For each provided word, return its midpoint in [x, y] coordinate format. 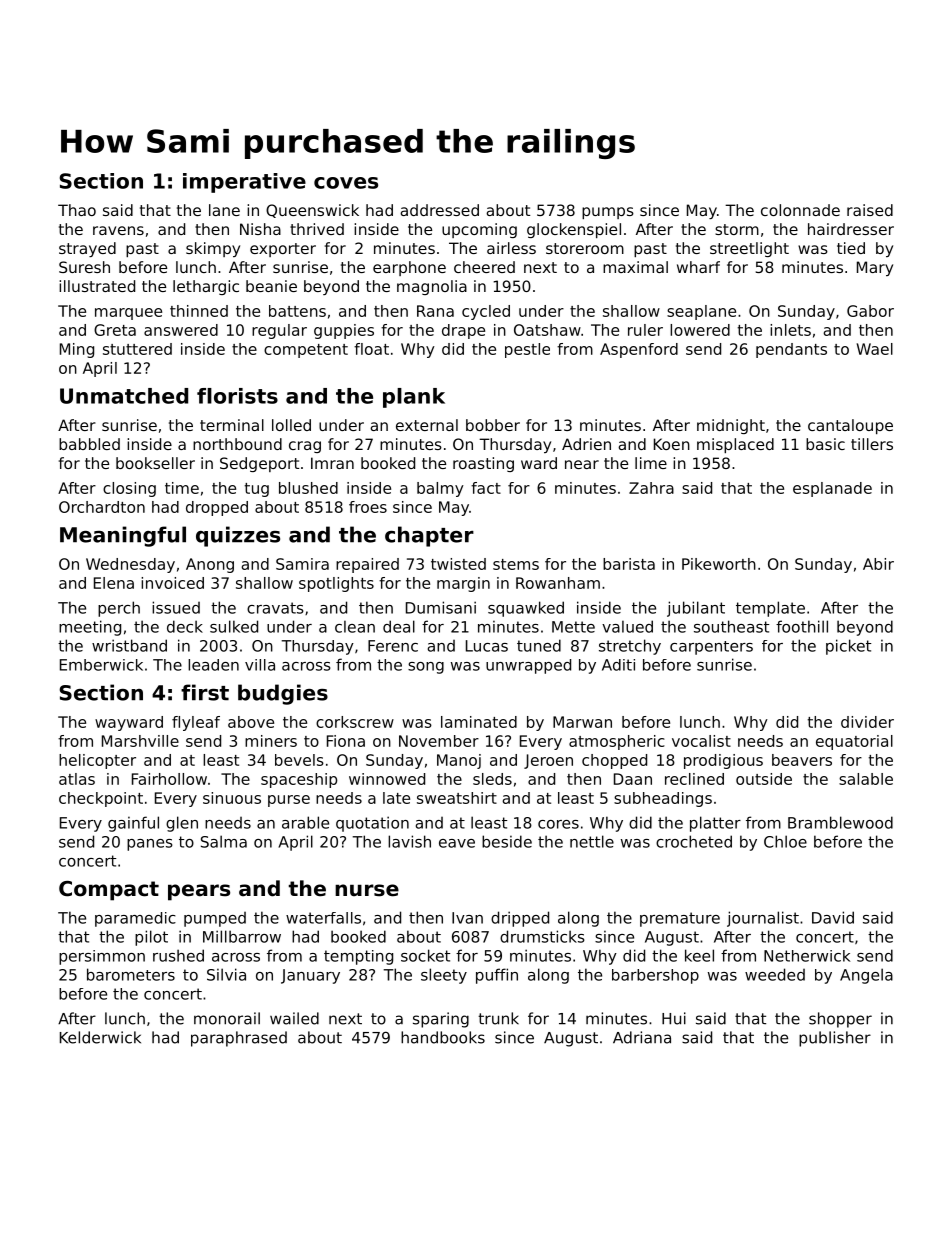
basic [825, 444]
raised [870, 210]
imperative [244, 183]
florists [237, 396]
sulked [234, 626]
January [310, 976]
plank [414, 398]
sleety [444, 976]
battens [297, 311]
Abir [878, 564]
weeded [775, 974]
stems [516, 564]
